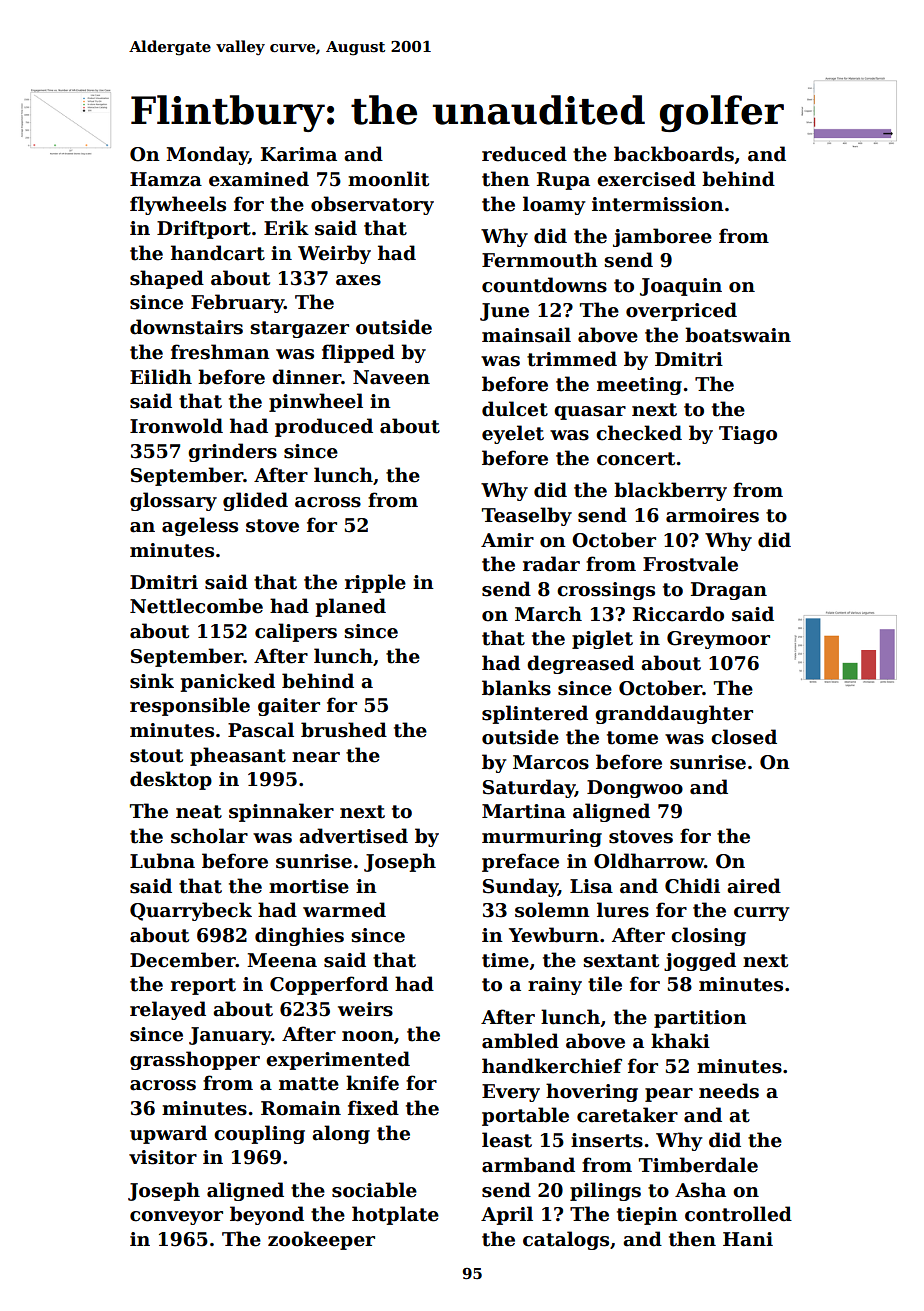  What do you see at coordinates (520, 1041) in the screenshot?
I see `ambled` at bounding box center [520, 1041].
